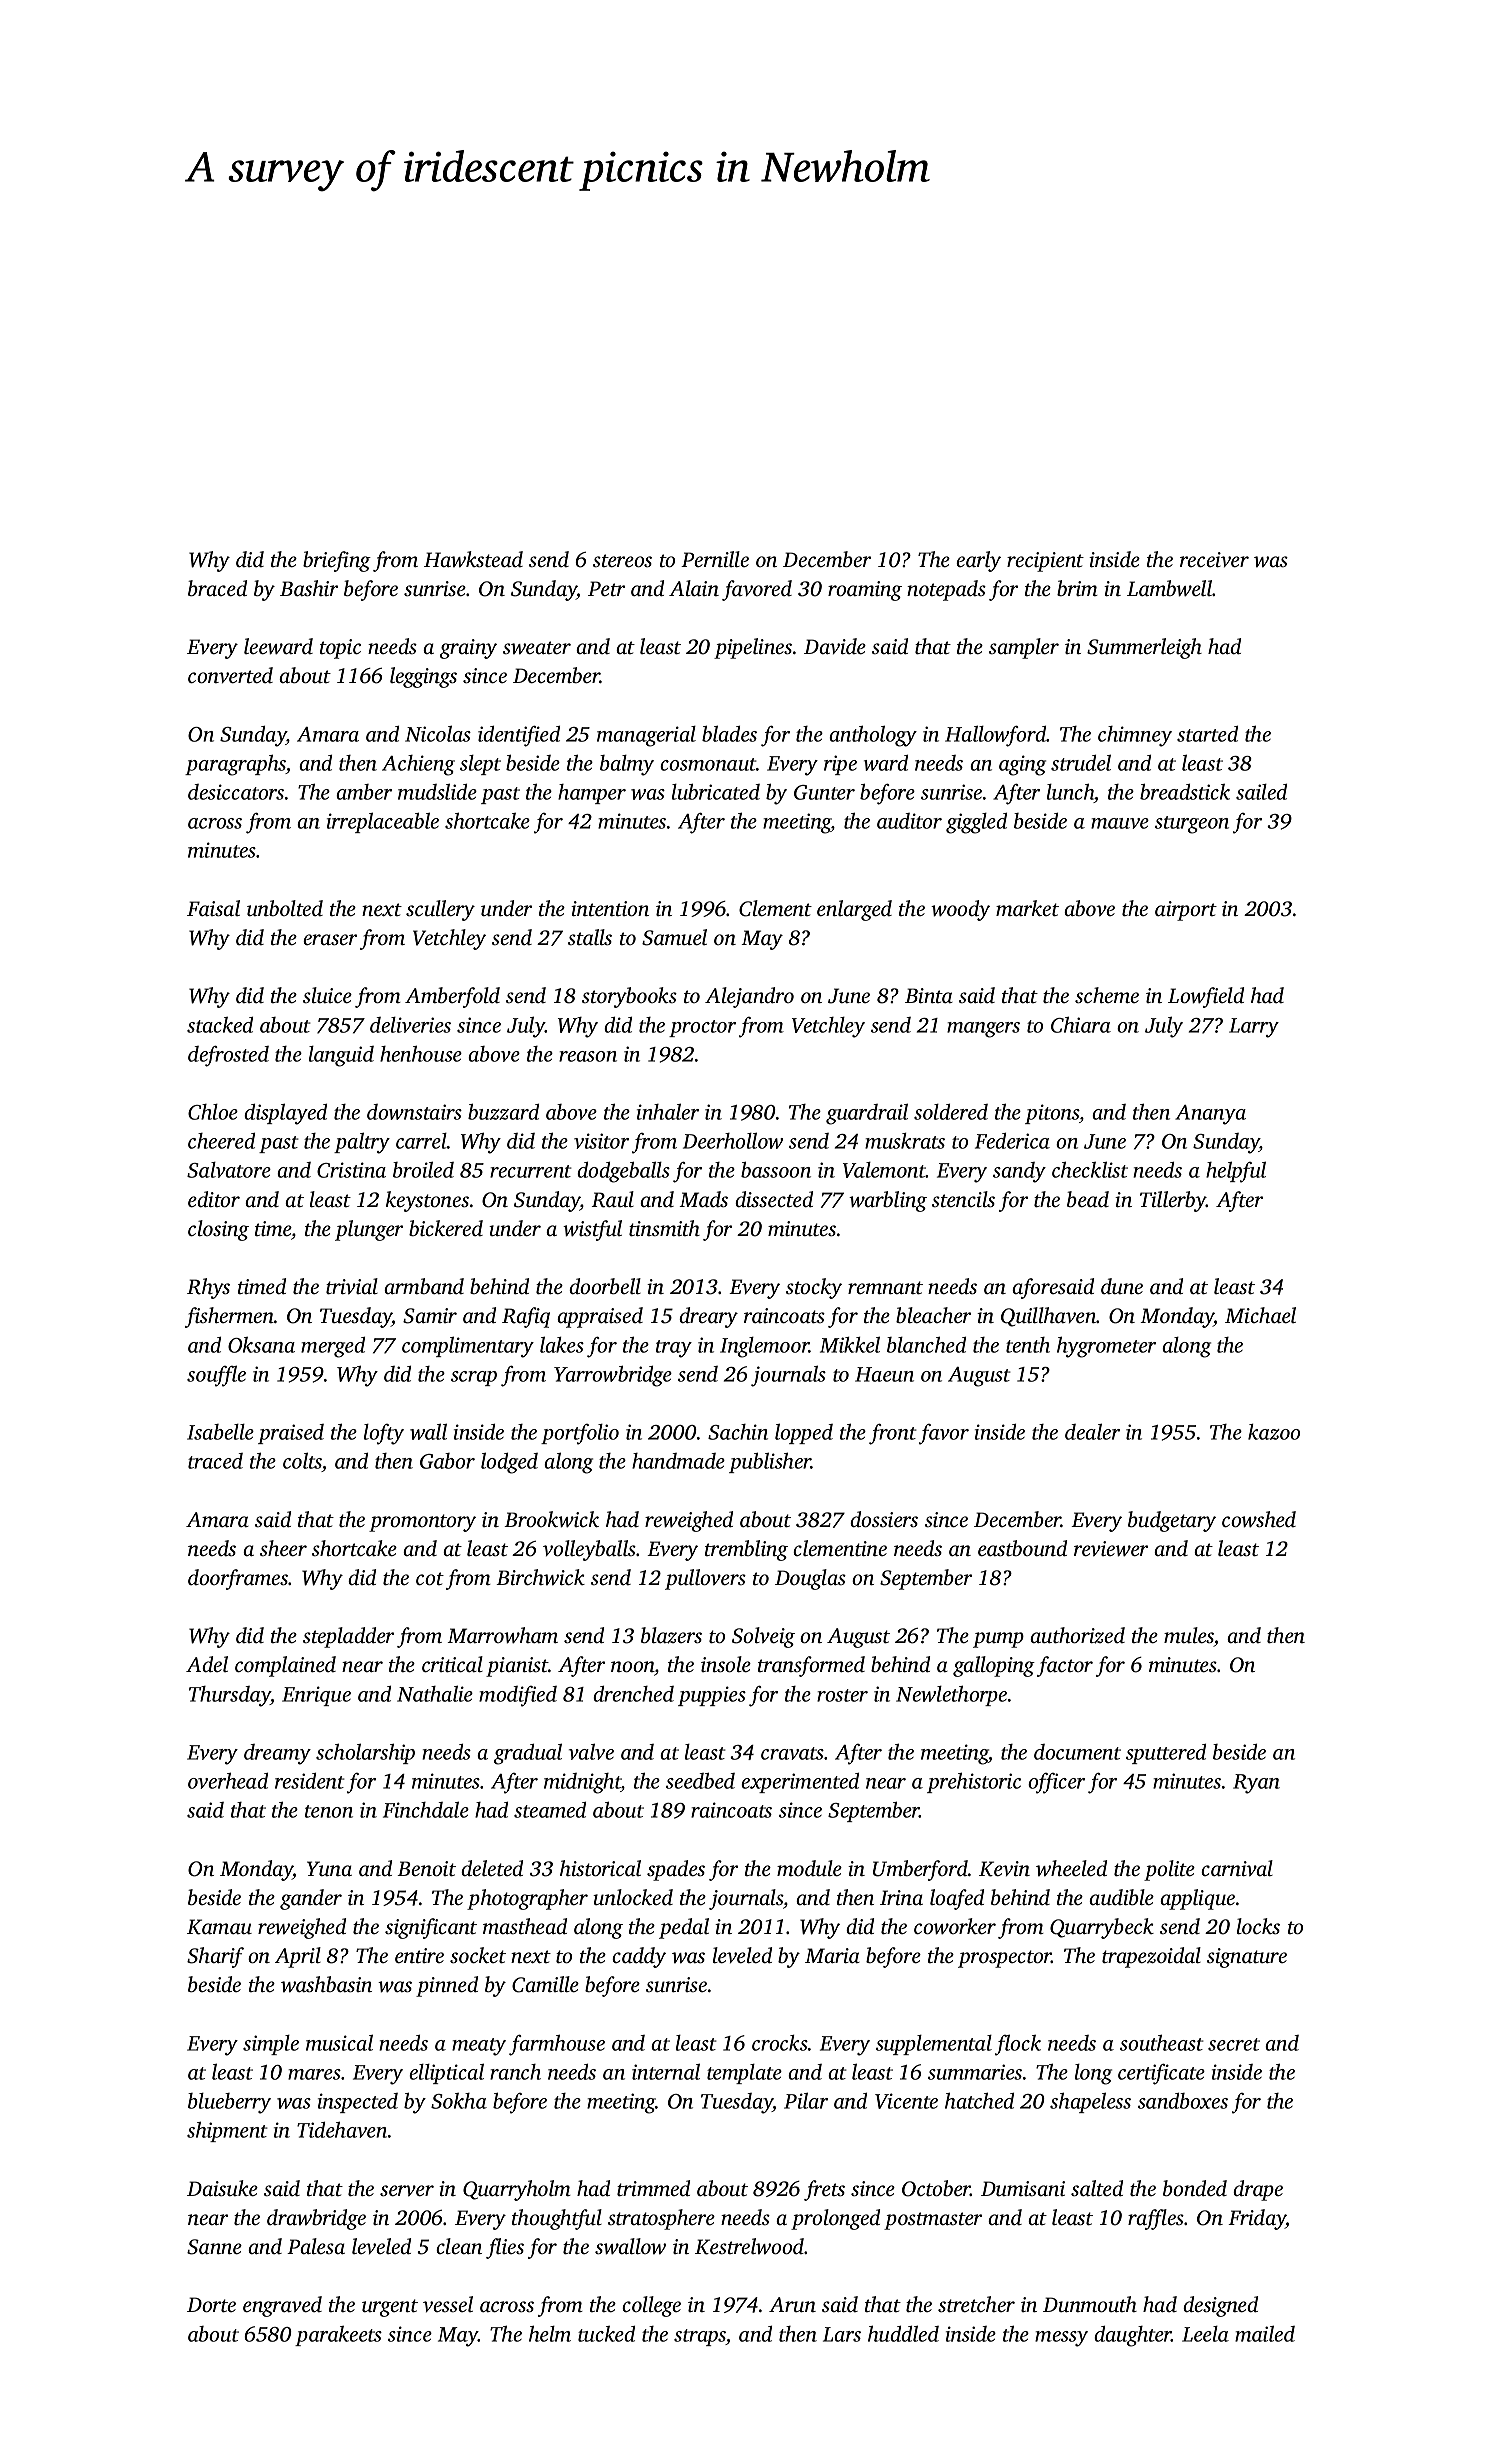 This screenshot has height=2464, width=1496. What do you see at coordinates (211, 2305) in the screenshot?
I see `Dorte` at bounding box center [211, 2305].
